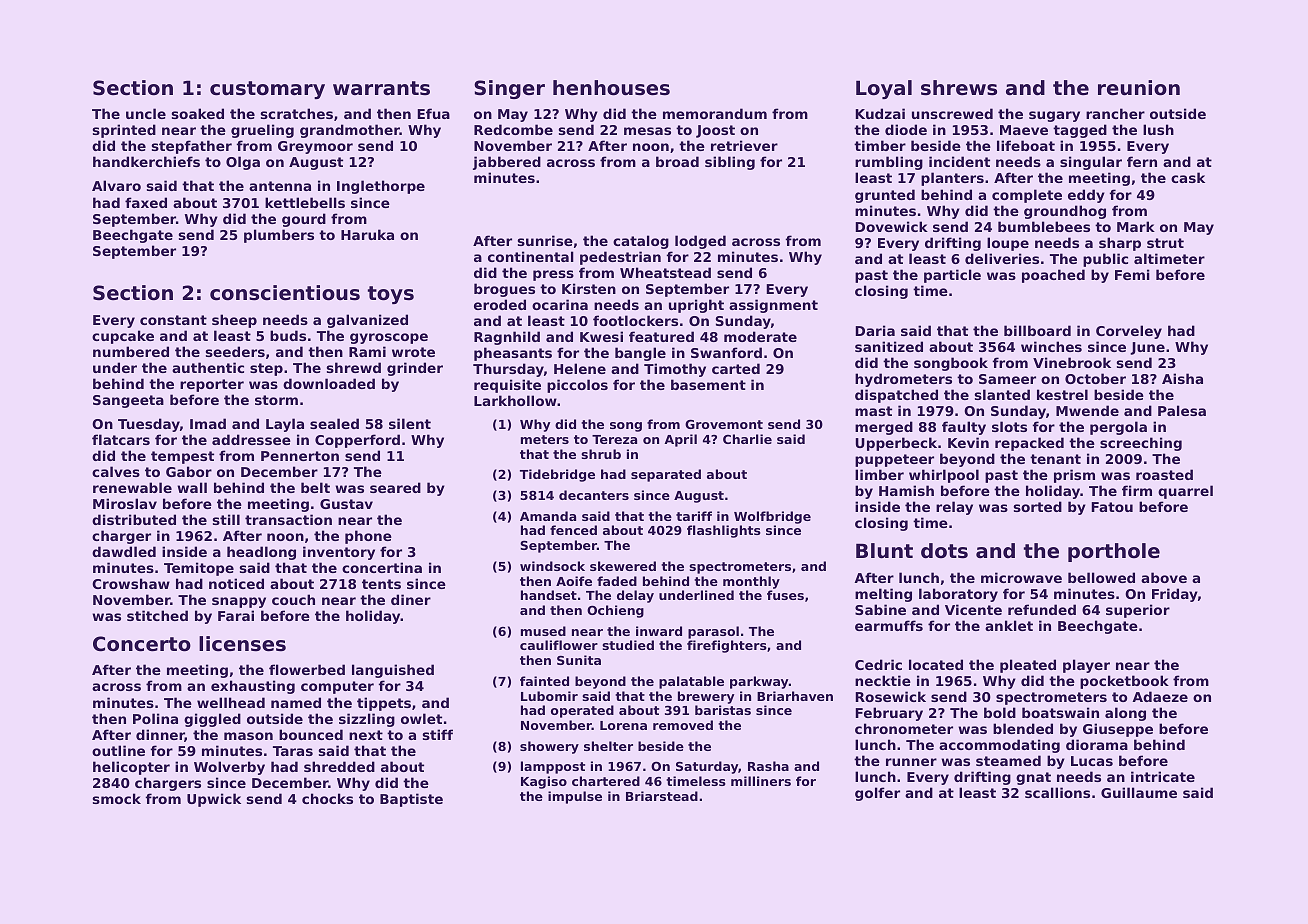  Describe the element at coordinates (880, 609) in the document. I see `Sabine` at that location.
